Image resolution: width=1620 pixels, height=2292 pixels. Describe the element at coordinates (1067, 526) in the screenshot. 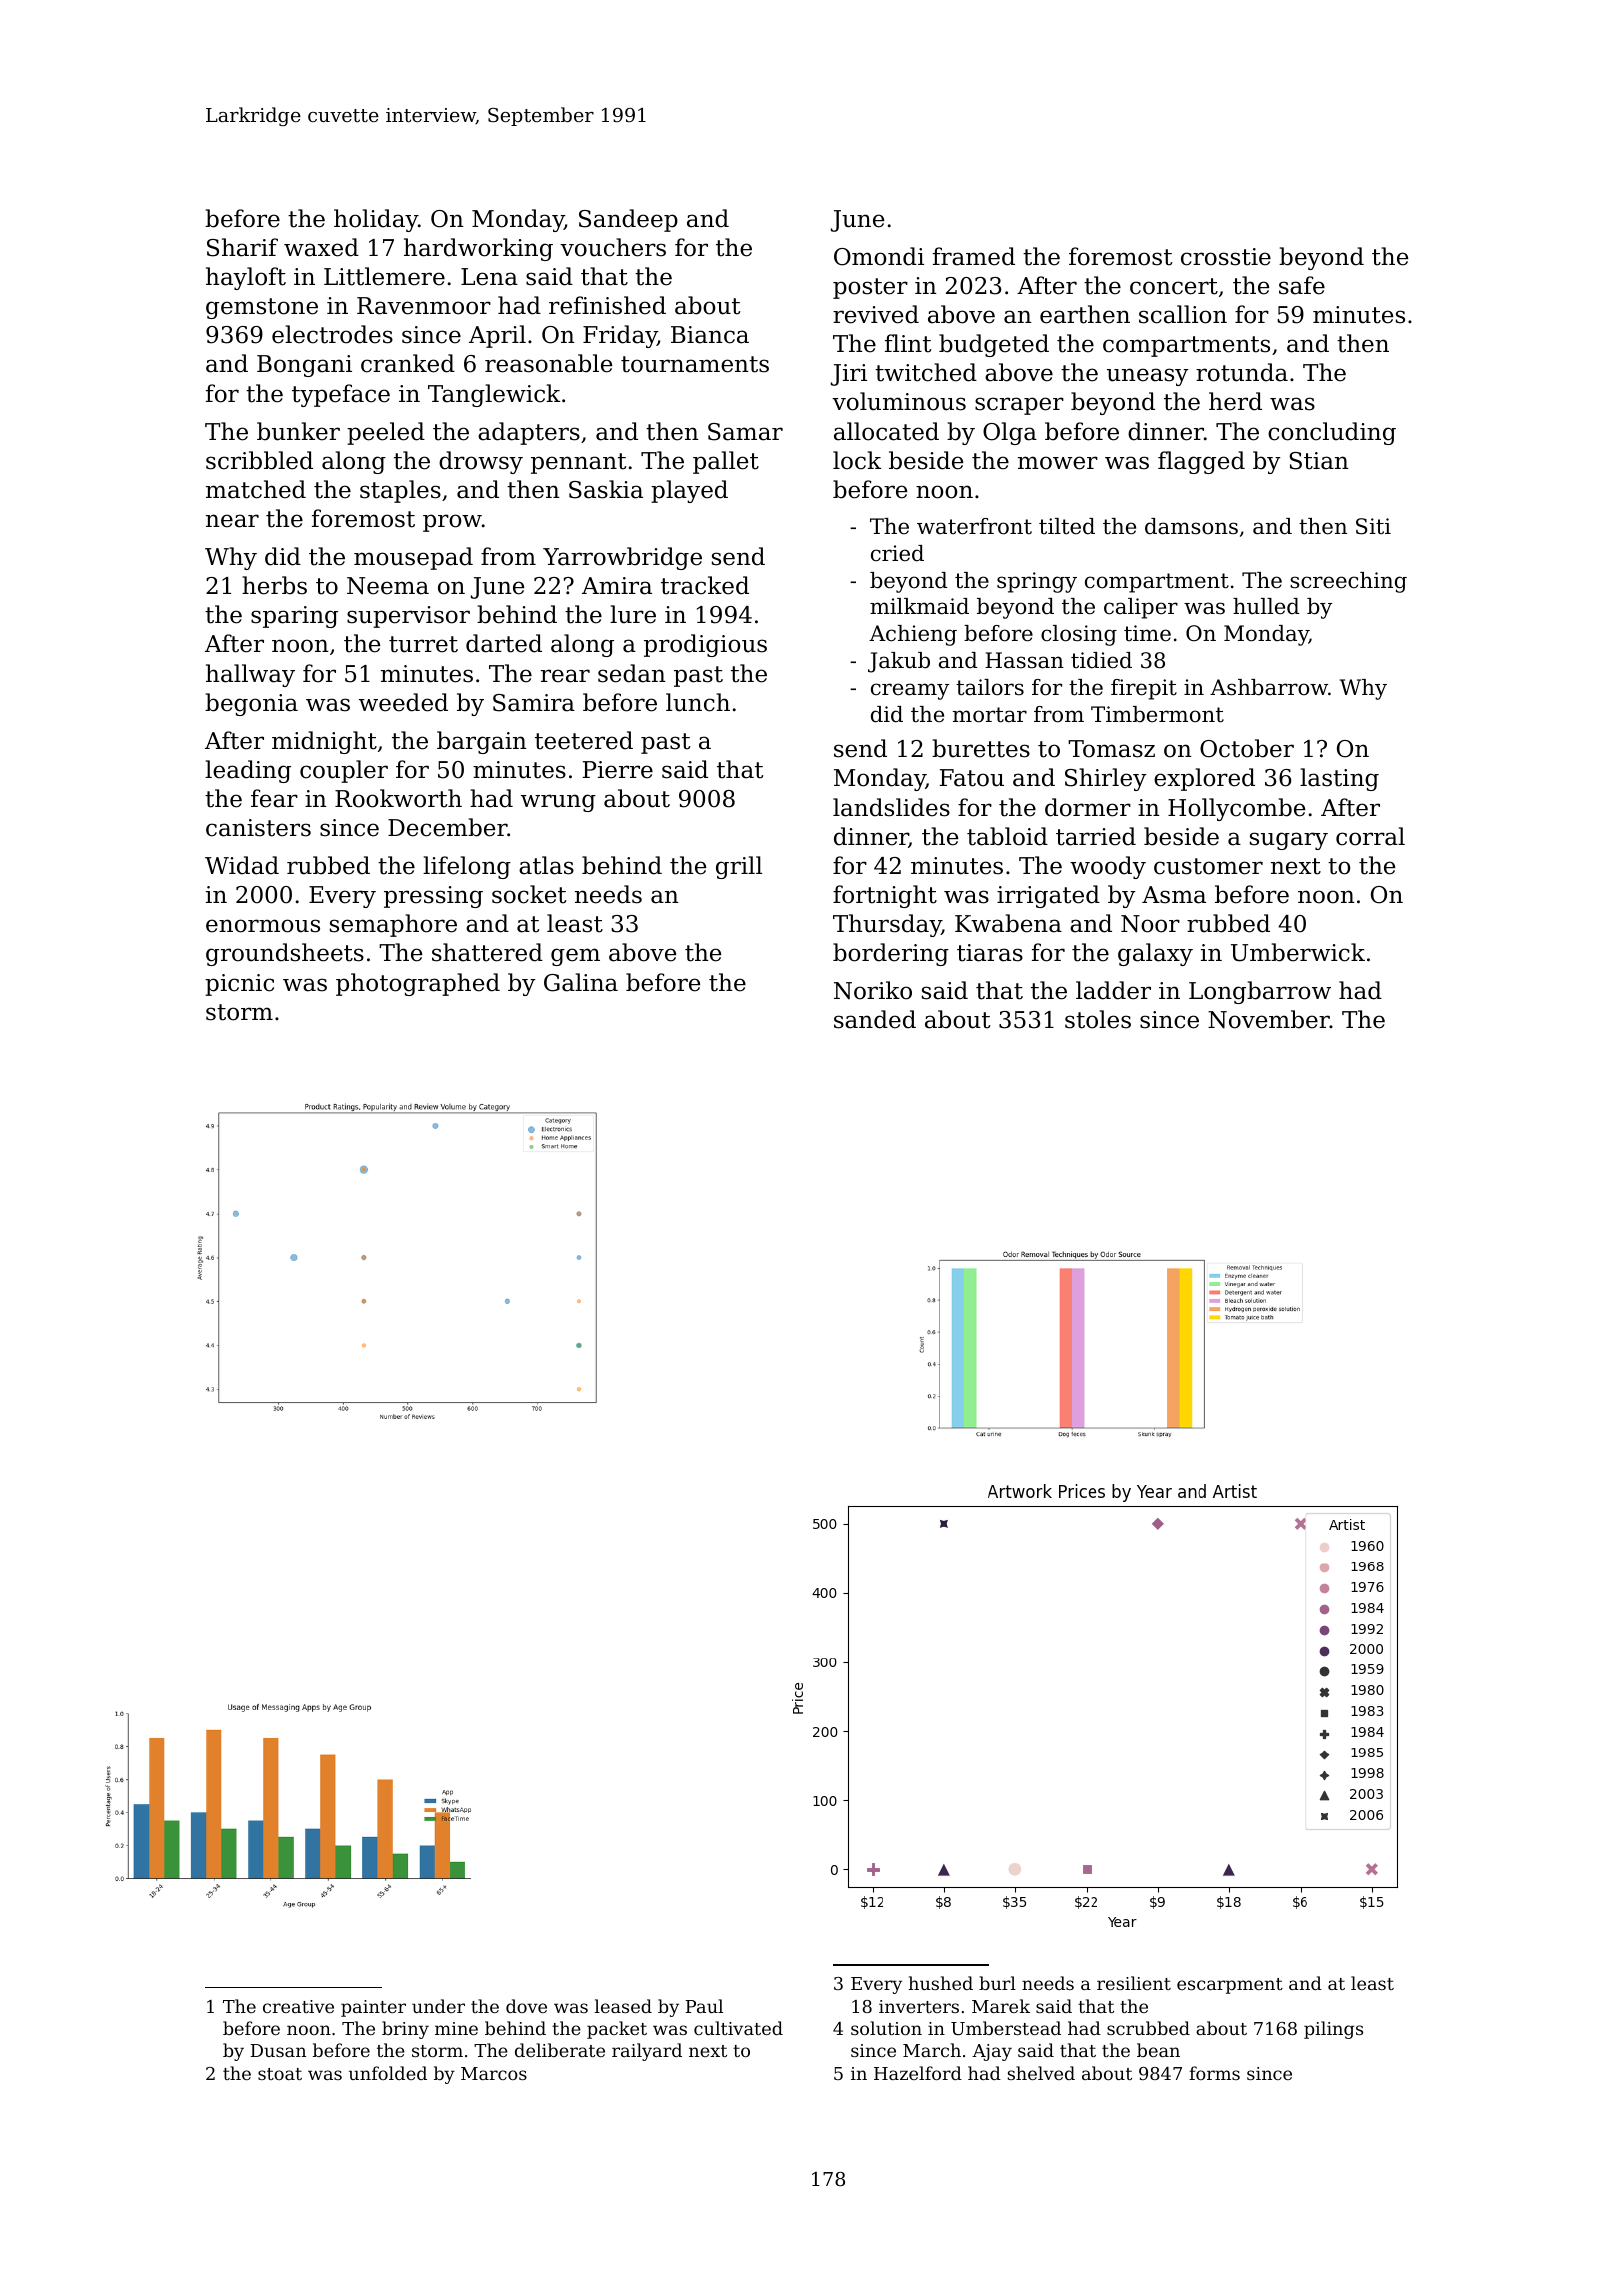

I see `tilted` at that location.
